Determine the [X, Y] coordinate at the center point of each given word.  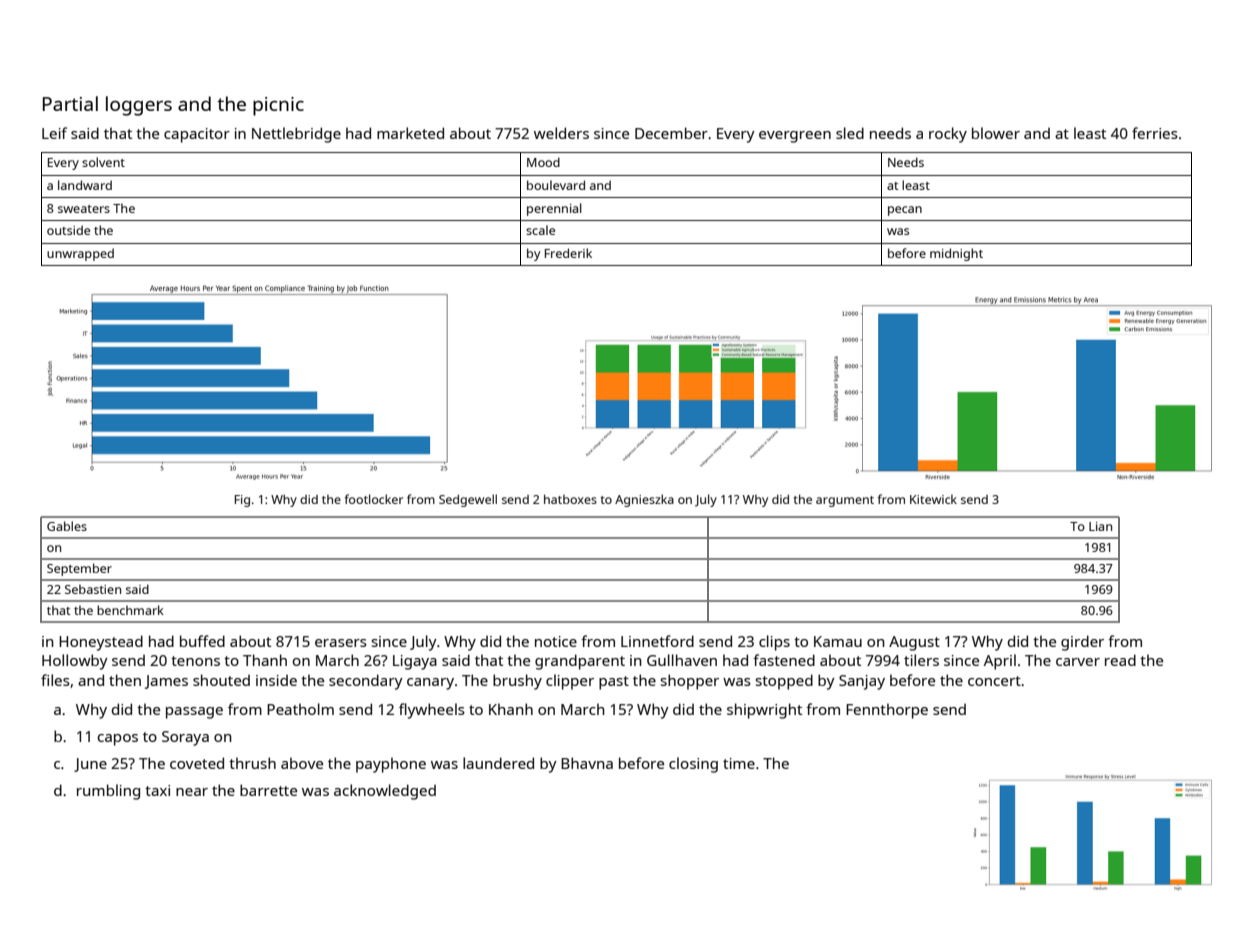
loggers [139, 106]
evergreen [795, 137]
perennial [554, 209]
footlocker [374, 499]
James [166, 682]
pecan [905, 211]
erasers [341, 643]
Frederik [568, 253]
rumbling [108, 792]
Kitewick [933, 499]
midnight [956, 254]
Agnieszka [644, 500]
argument [845, 501]
